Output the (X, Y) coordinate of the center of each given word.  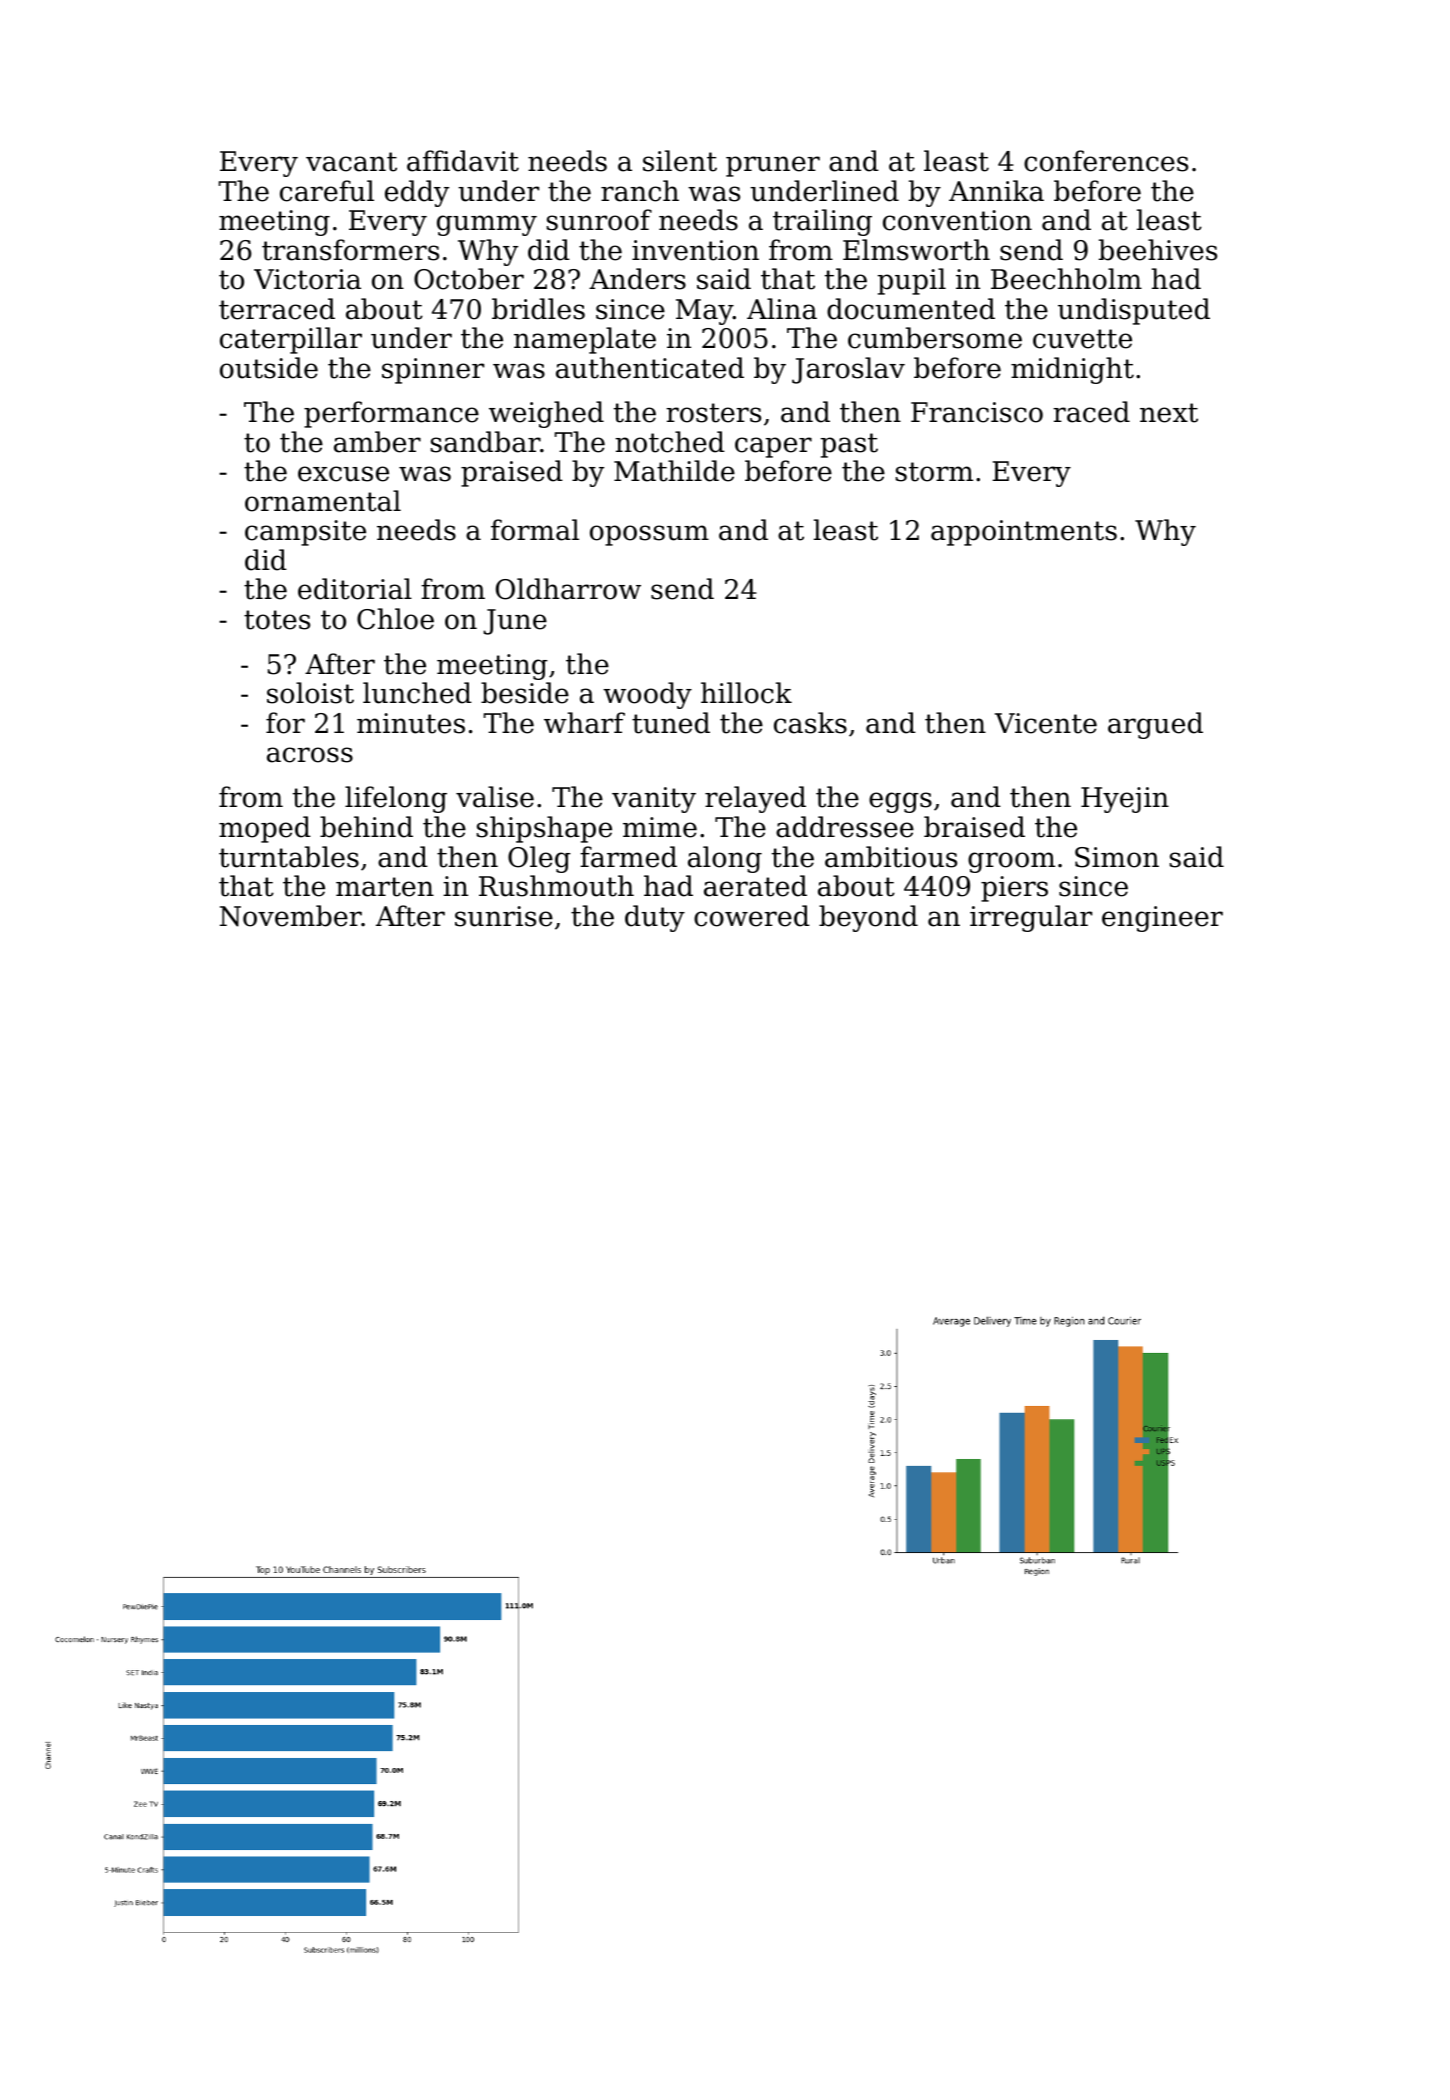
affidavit (463, 161)
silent (680, 161)
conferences (1106, 161)
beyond (868, 918)
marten (385, 887)
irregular (1031, 918)
